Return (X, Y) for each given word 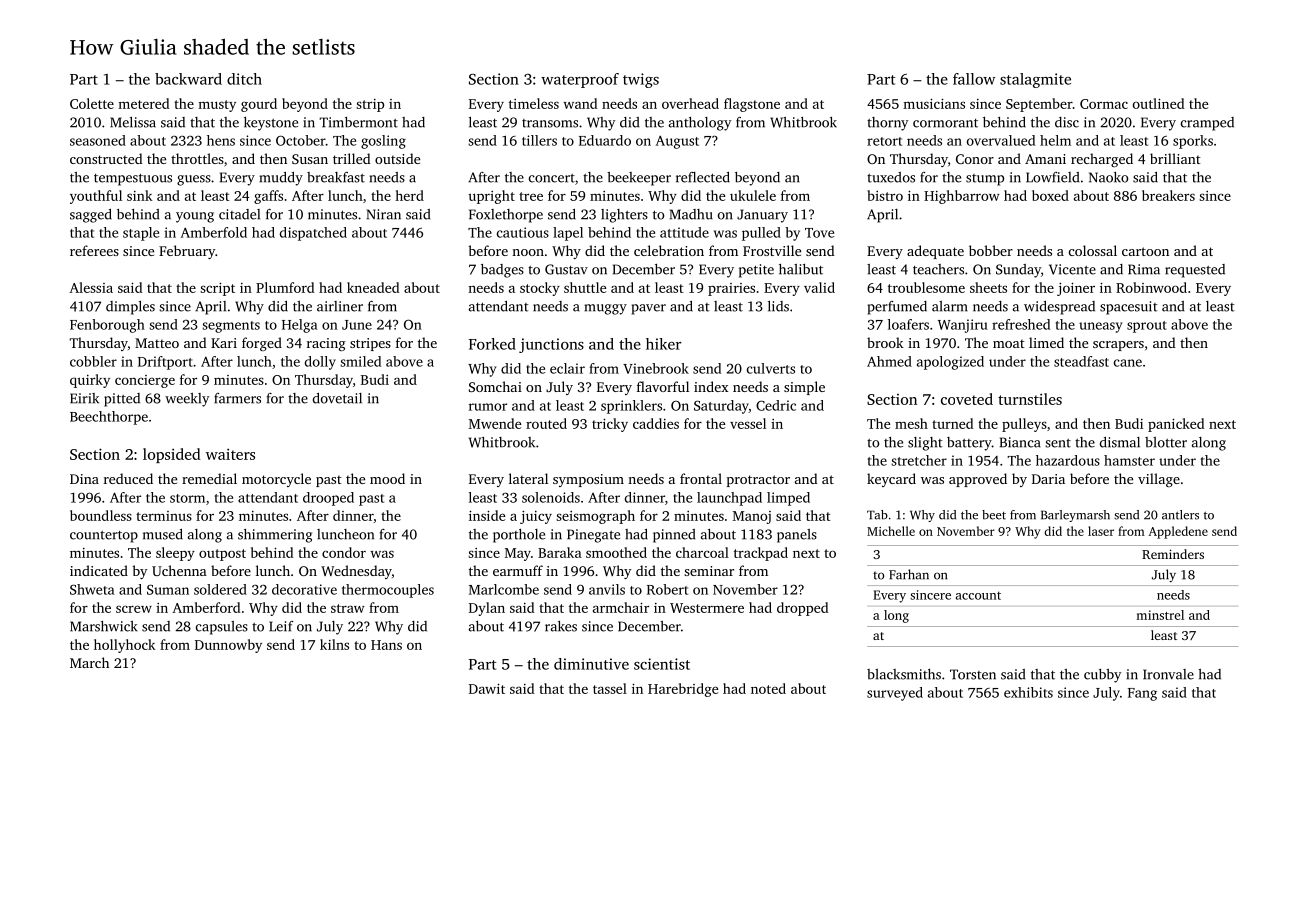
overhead (690, 103)
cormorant (945, 123)
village (1159, 480)
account (978, 596)
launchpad (729, 499)
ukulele (753, 195)
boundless (101, 515)
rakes (561, 626)
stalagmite (1035, 80)
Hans (386, 645)
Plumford (285, 287)
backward (188, 79)
